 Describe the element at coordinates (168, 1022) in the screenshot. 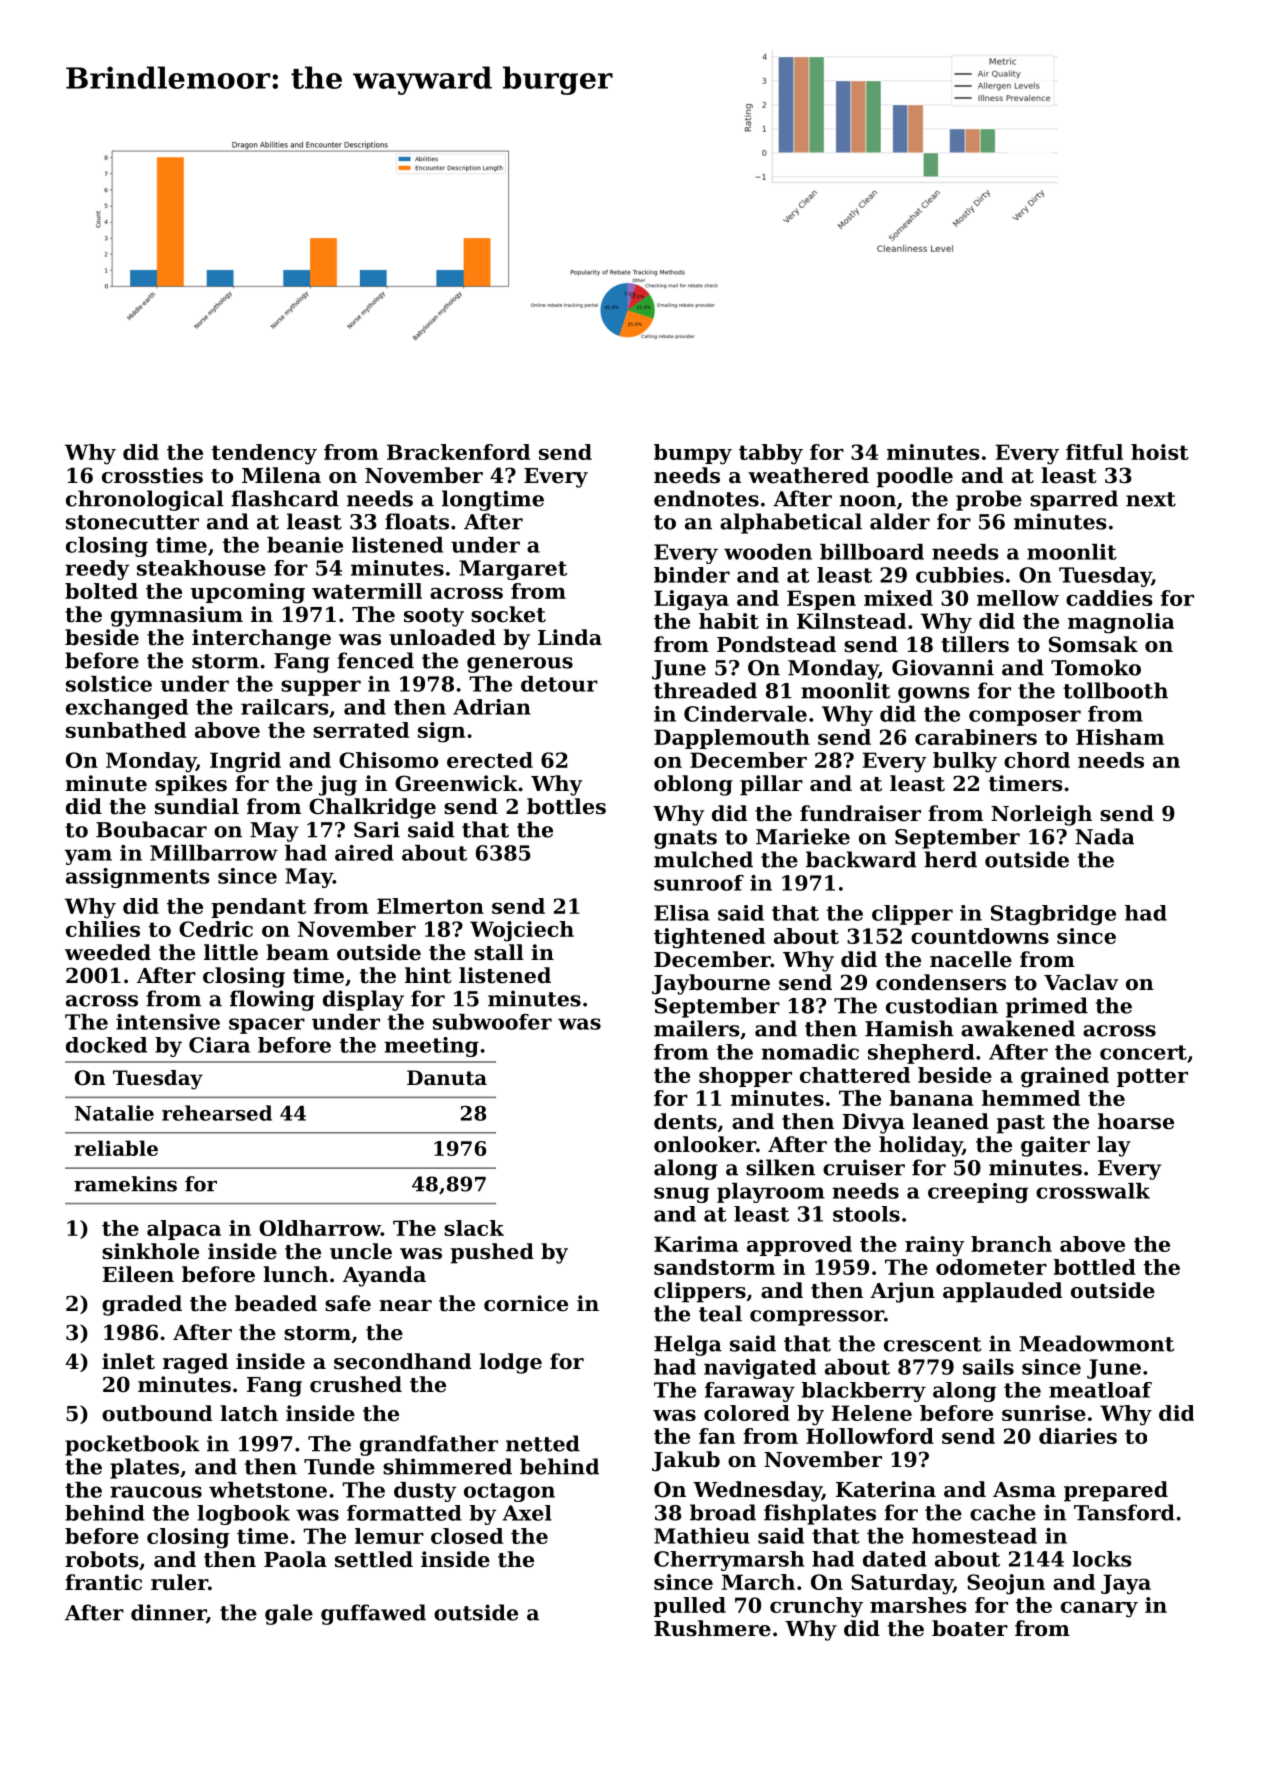

I see `intensive` at that location.
